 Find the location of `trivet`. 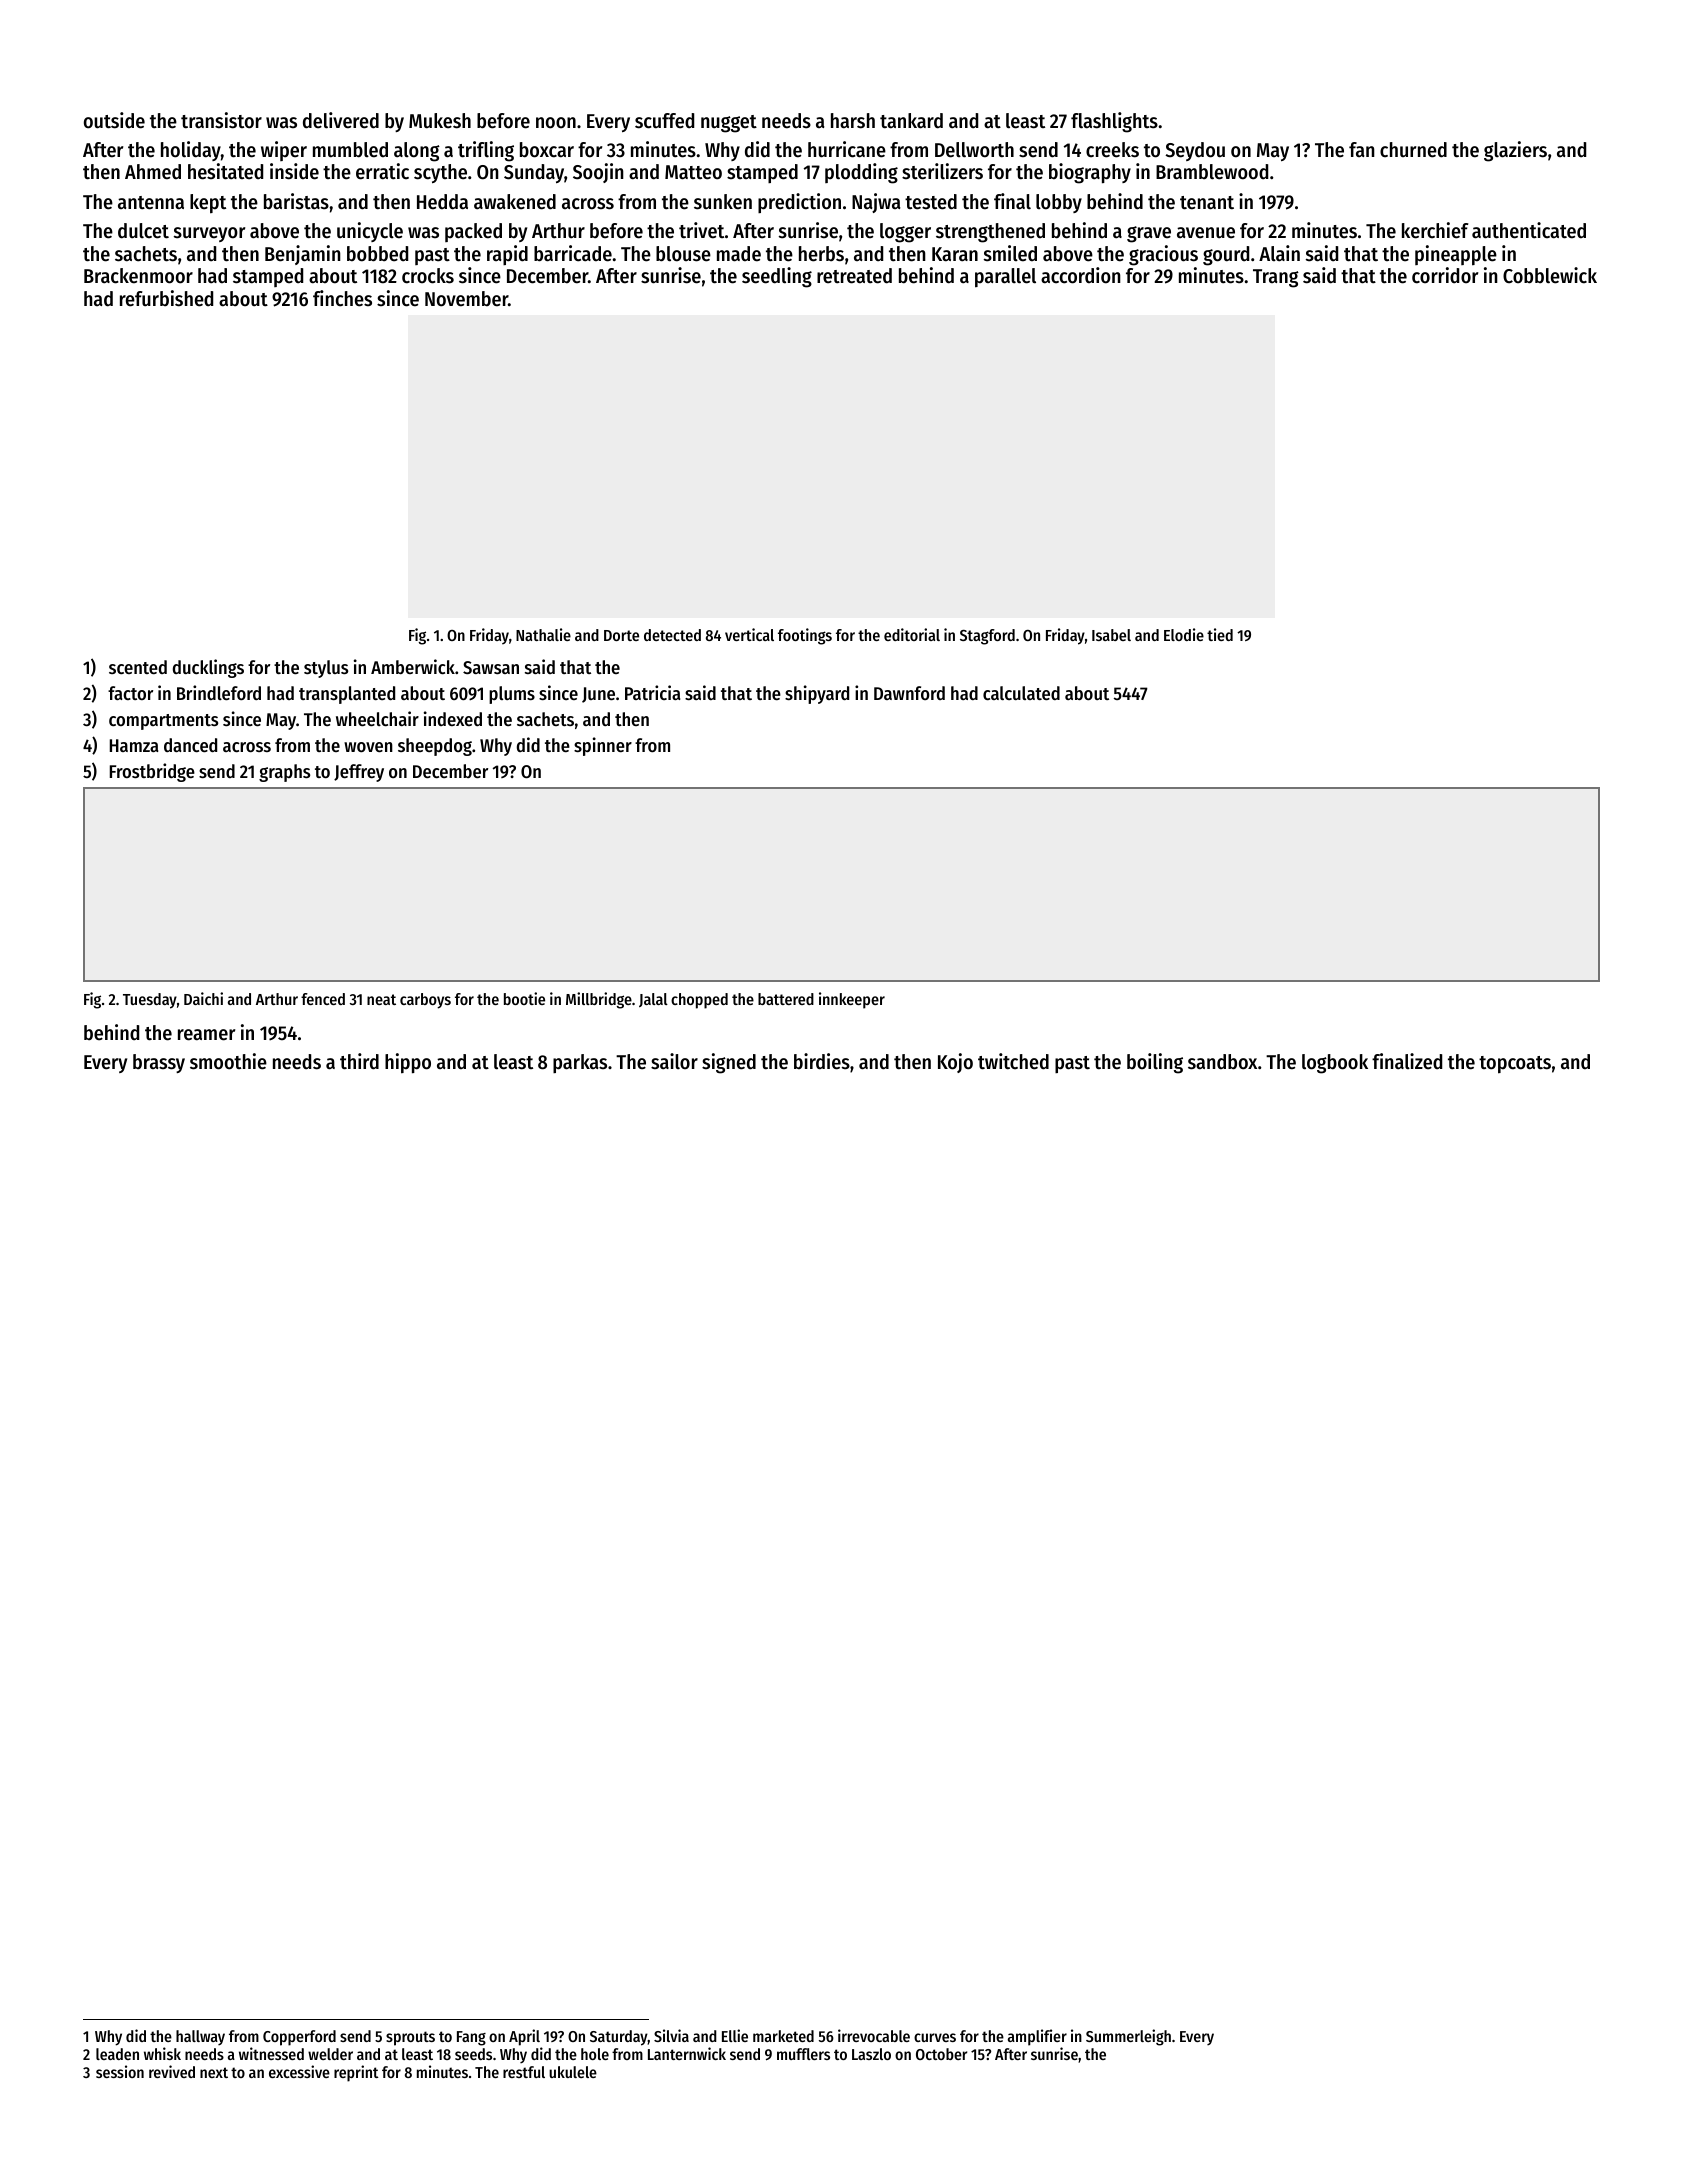

trivet is located at coordinates (701, 230).
